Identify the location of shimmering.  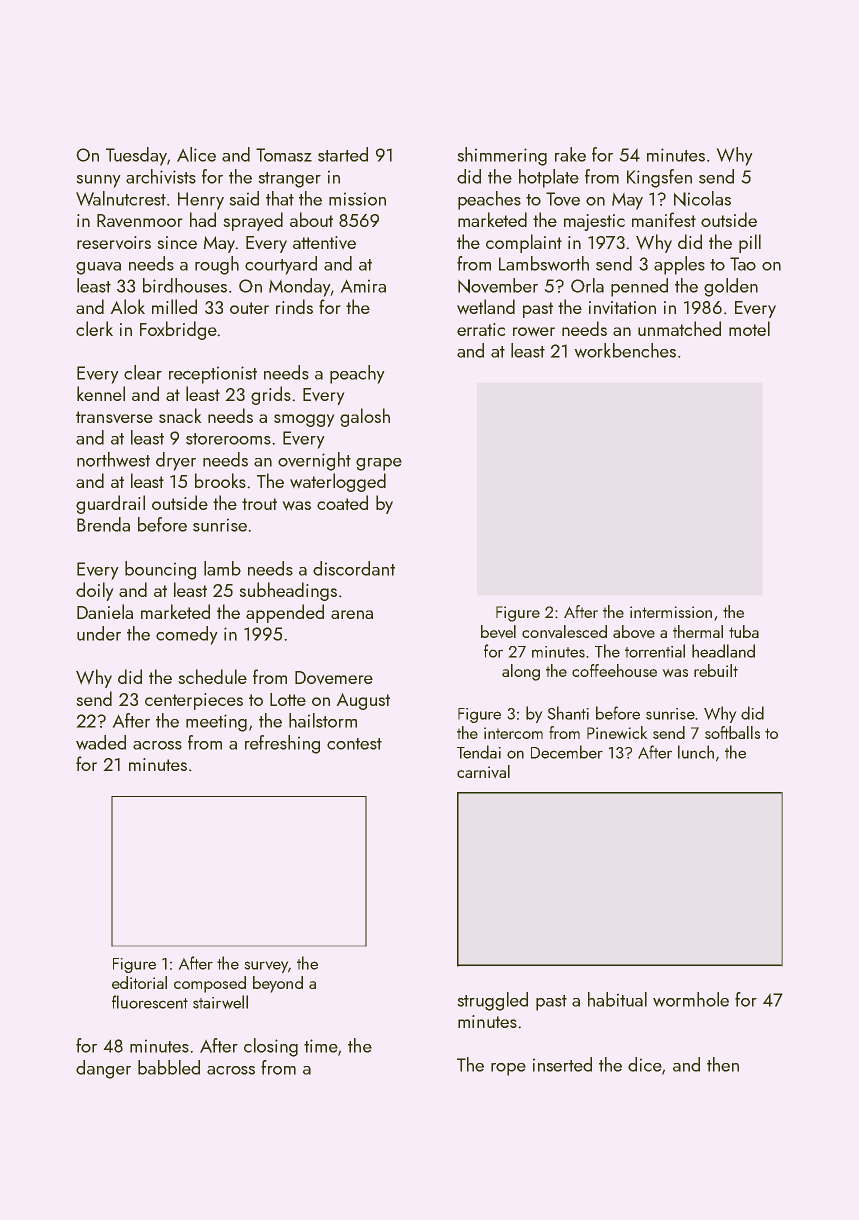
(502, 156).
